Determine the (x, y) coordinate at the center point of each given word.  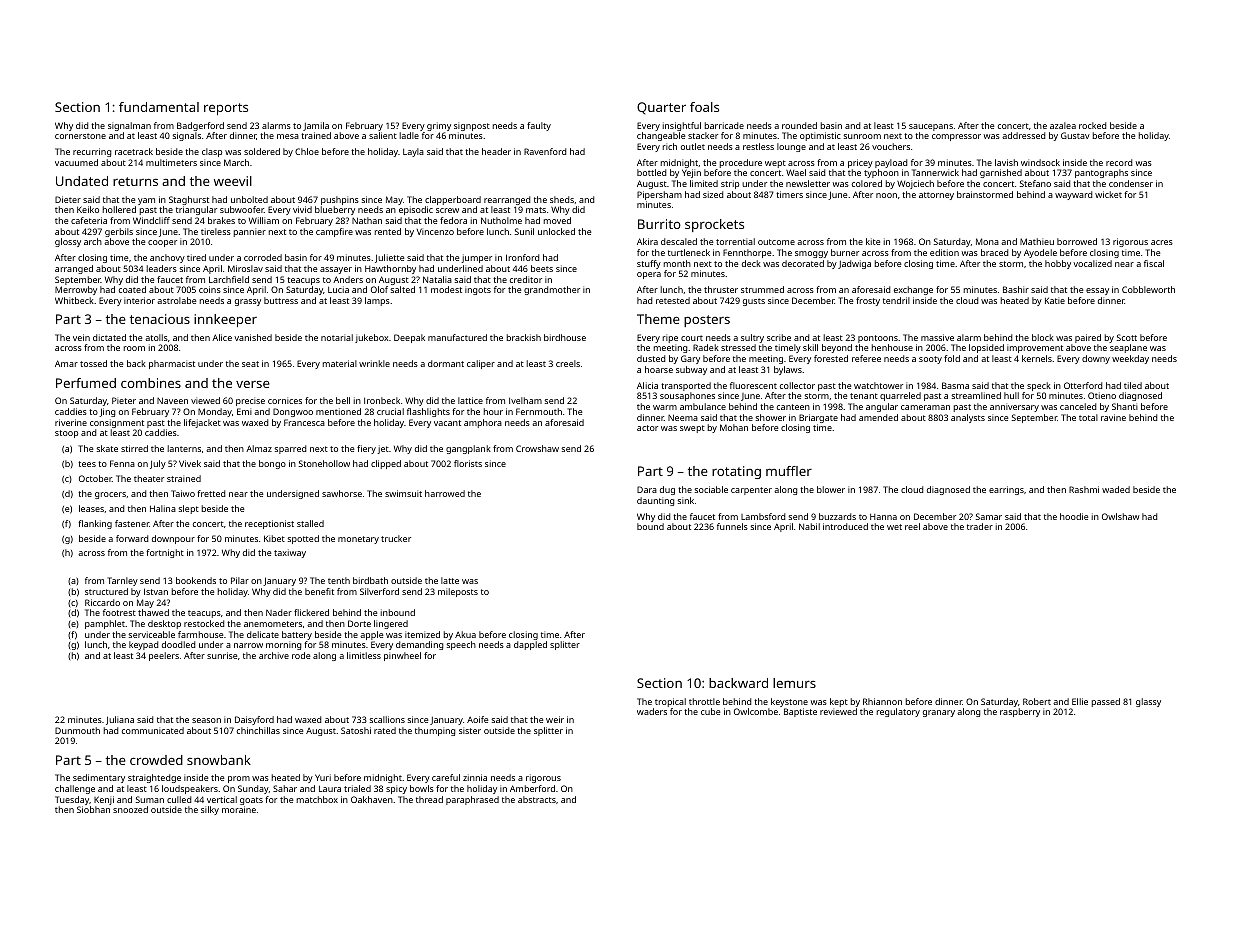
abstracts (537, 799)
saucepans (931, 127)
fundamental (159, 107)
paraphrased (472, 800)
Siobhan (93, 809)
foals (704, 107)
